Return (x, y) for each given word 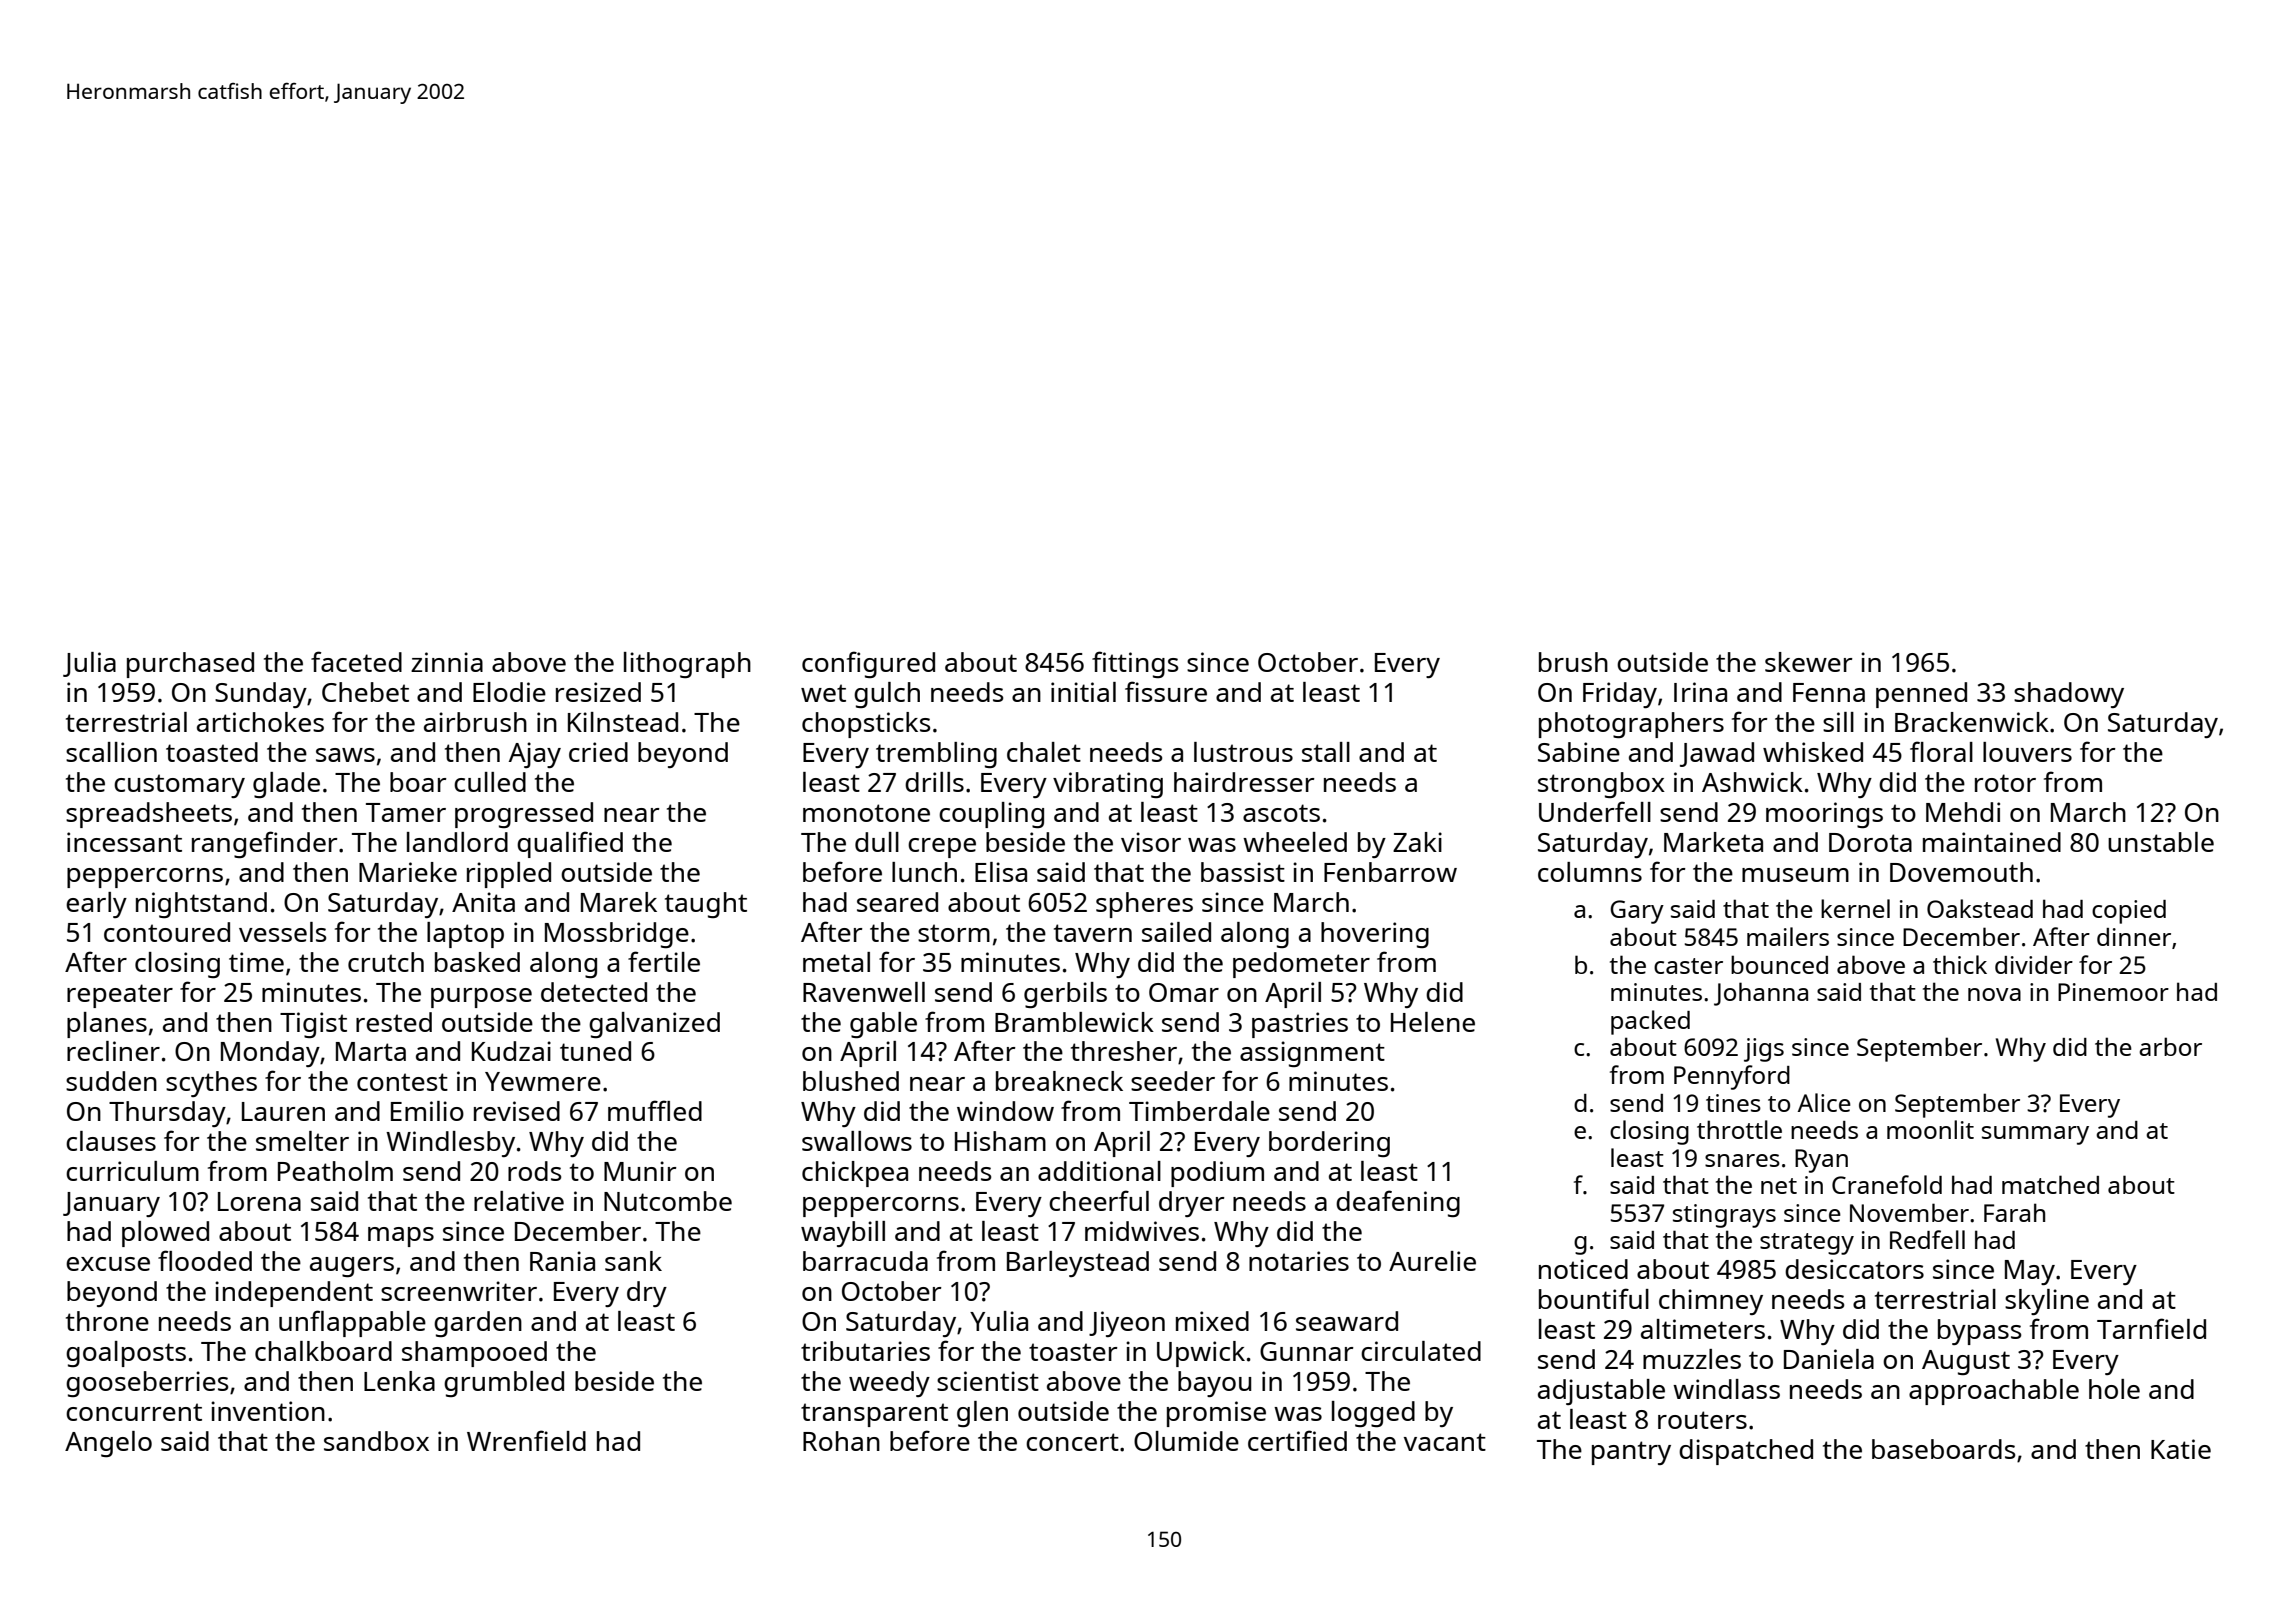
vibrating (1108, 785)
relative (519, 1201)
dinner (2134, 937)
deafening (1398, 1203)
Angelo (108, 1444)
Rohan (841, 1441)
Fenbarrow (1390, 872)
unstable (2161, 842)
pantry (1631, 1453)
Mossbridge (617, 935)
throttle (1739, 1129)
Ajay (535, 755)
